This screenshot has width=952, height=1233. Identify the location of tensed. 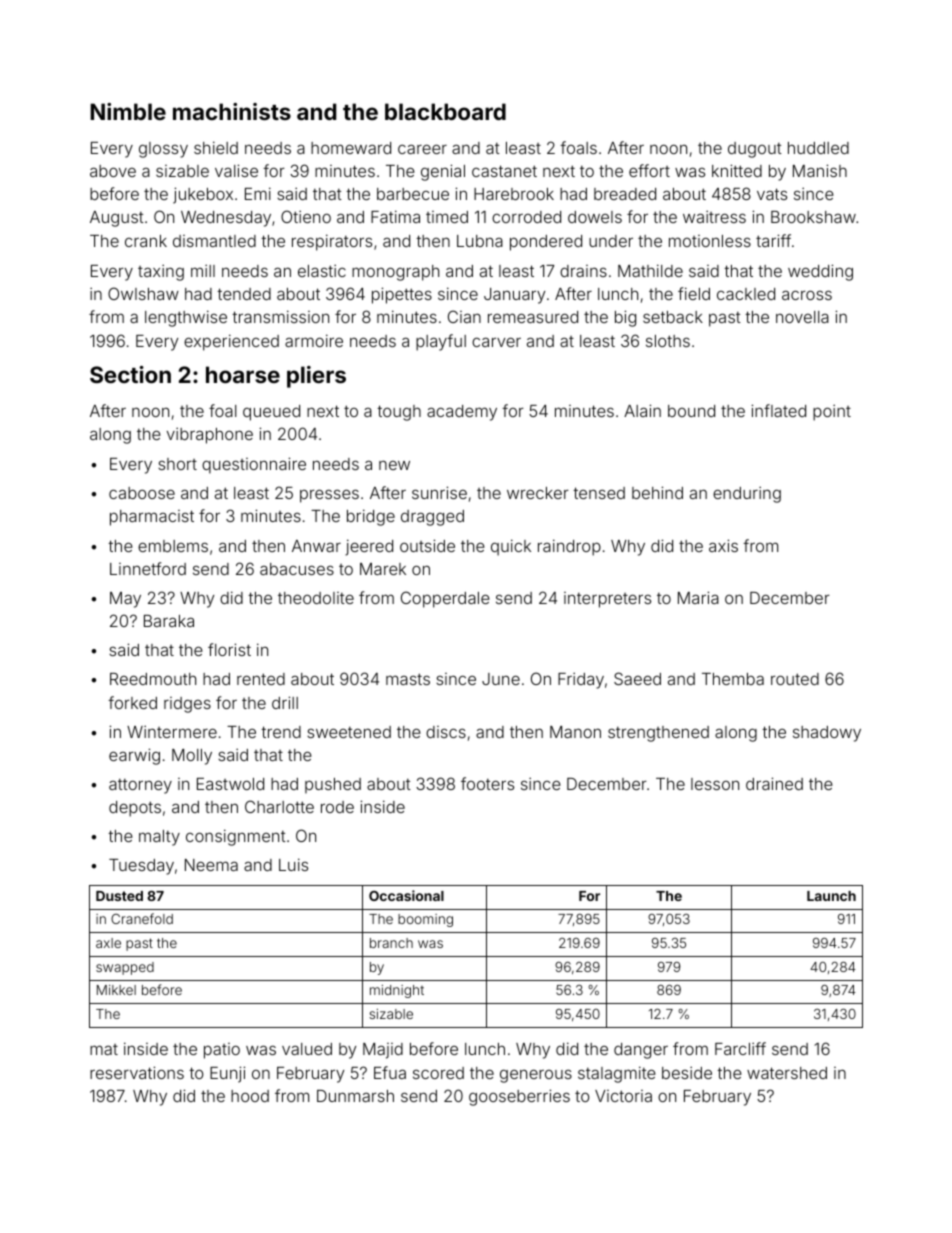
(599, 493).
